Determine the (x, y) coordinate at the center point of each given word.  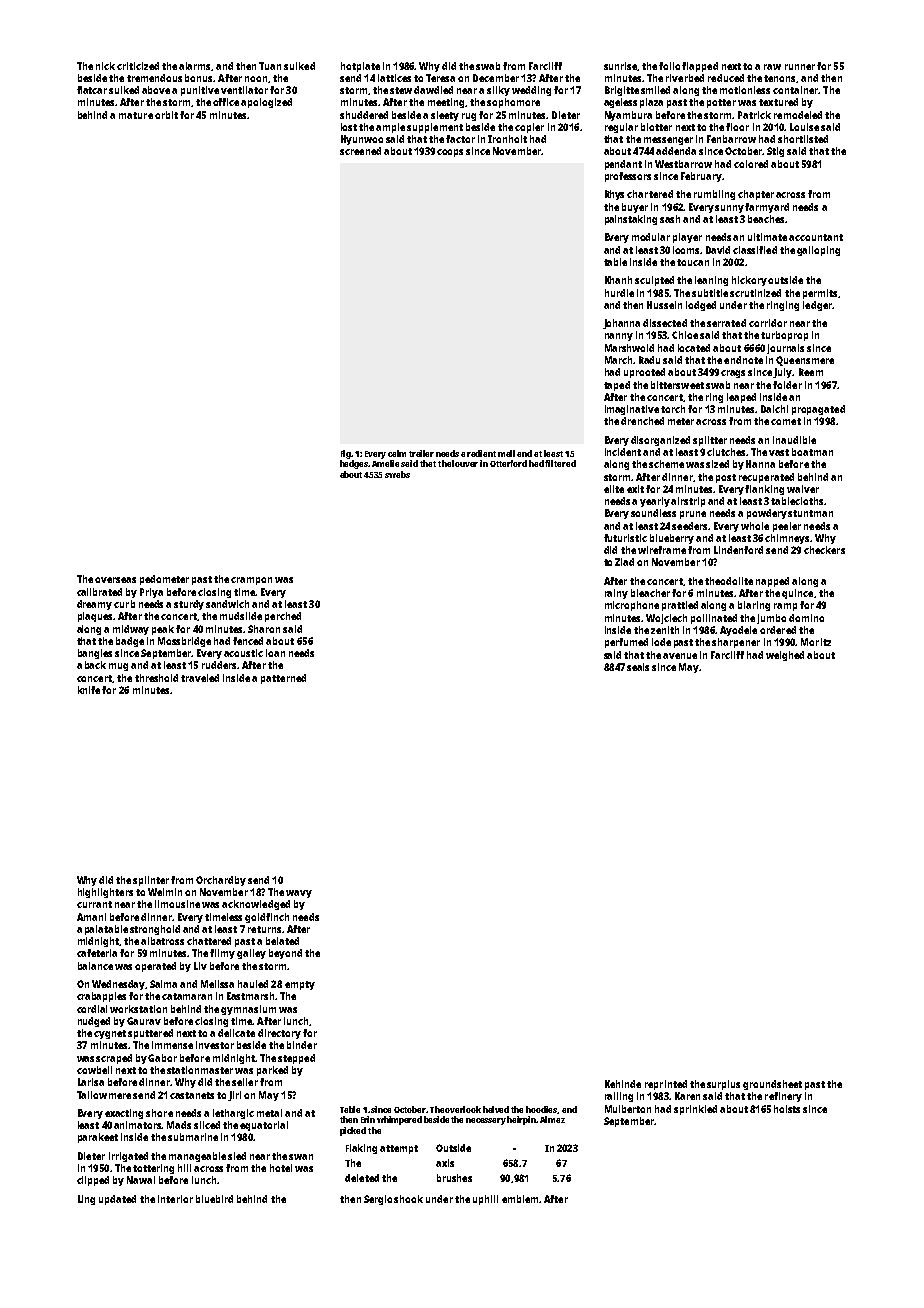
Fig (346, 454)
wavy (299, 894)
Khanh (618, 280)
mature (136, 115)
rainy (616, 594)
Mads (179, 1125)
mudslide (241, 616)
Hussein (664, 305)
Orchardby (221, 881)
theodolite (729, 581)
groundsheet (772, 1085)
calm (397, 453)
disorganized (660, 441)
